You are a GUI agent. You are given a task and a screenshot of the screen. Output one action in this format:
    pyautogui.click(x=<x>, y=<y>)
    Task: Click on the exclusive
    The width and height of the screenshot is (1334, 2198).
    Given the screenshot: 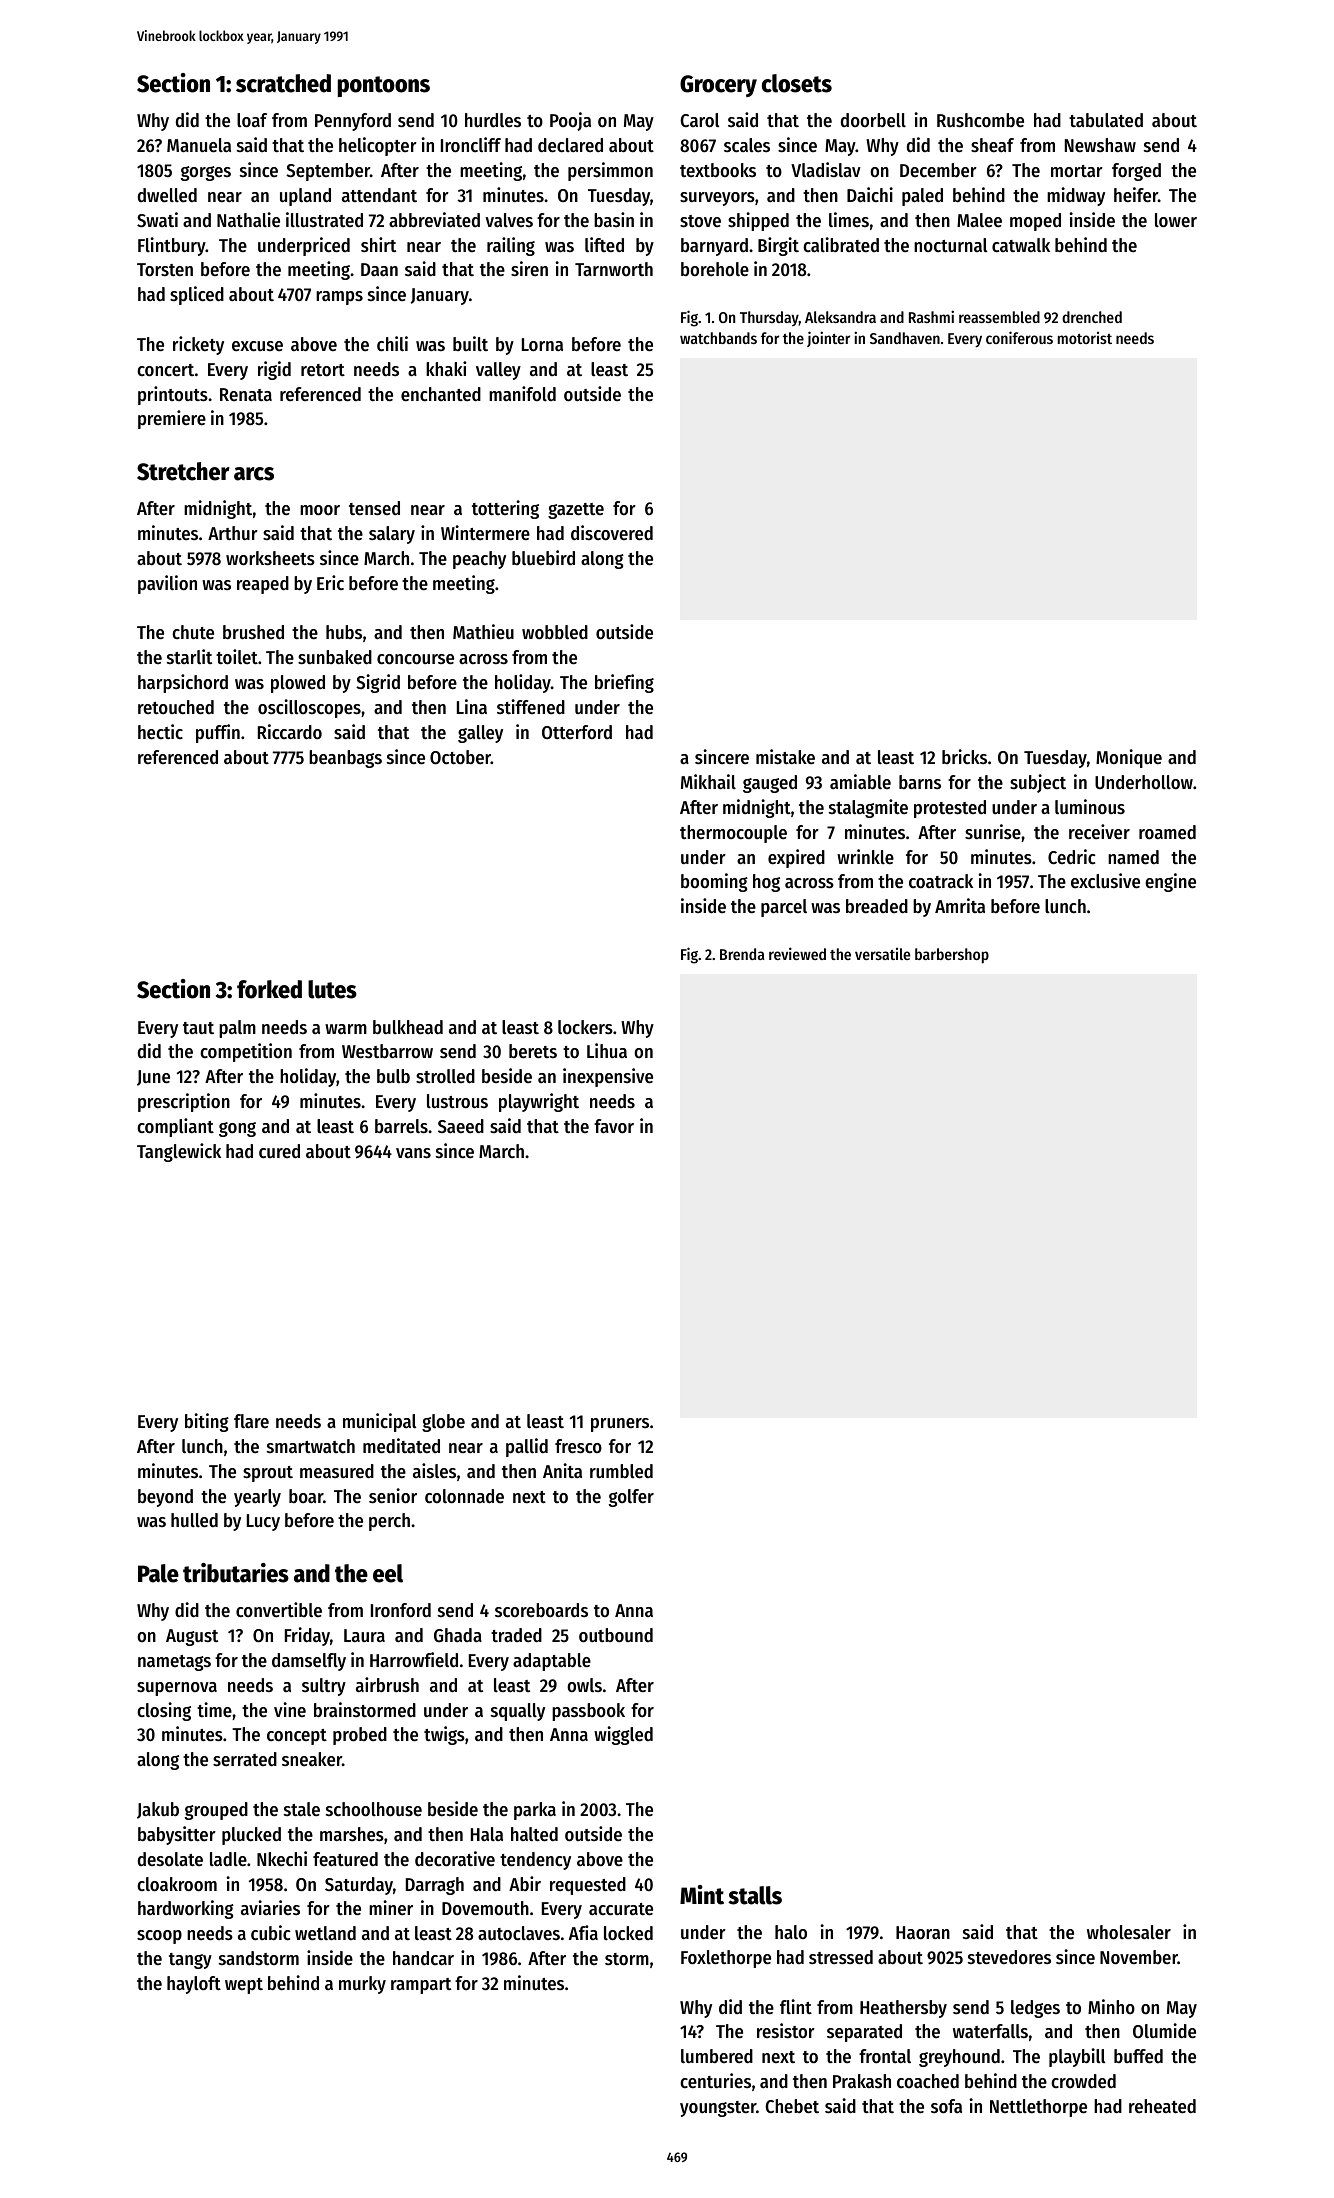 What is the action you would take?
    pyautogui.click(x=1105, y=881)
